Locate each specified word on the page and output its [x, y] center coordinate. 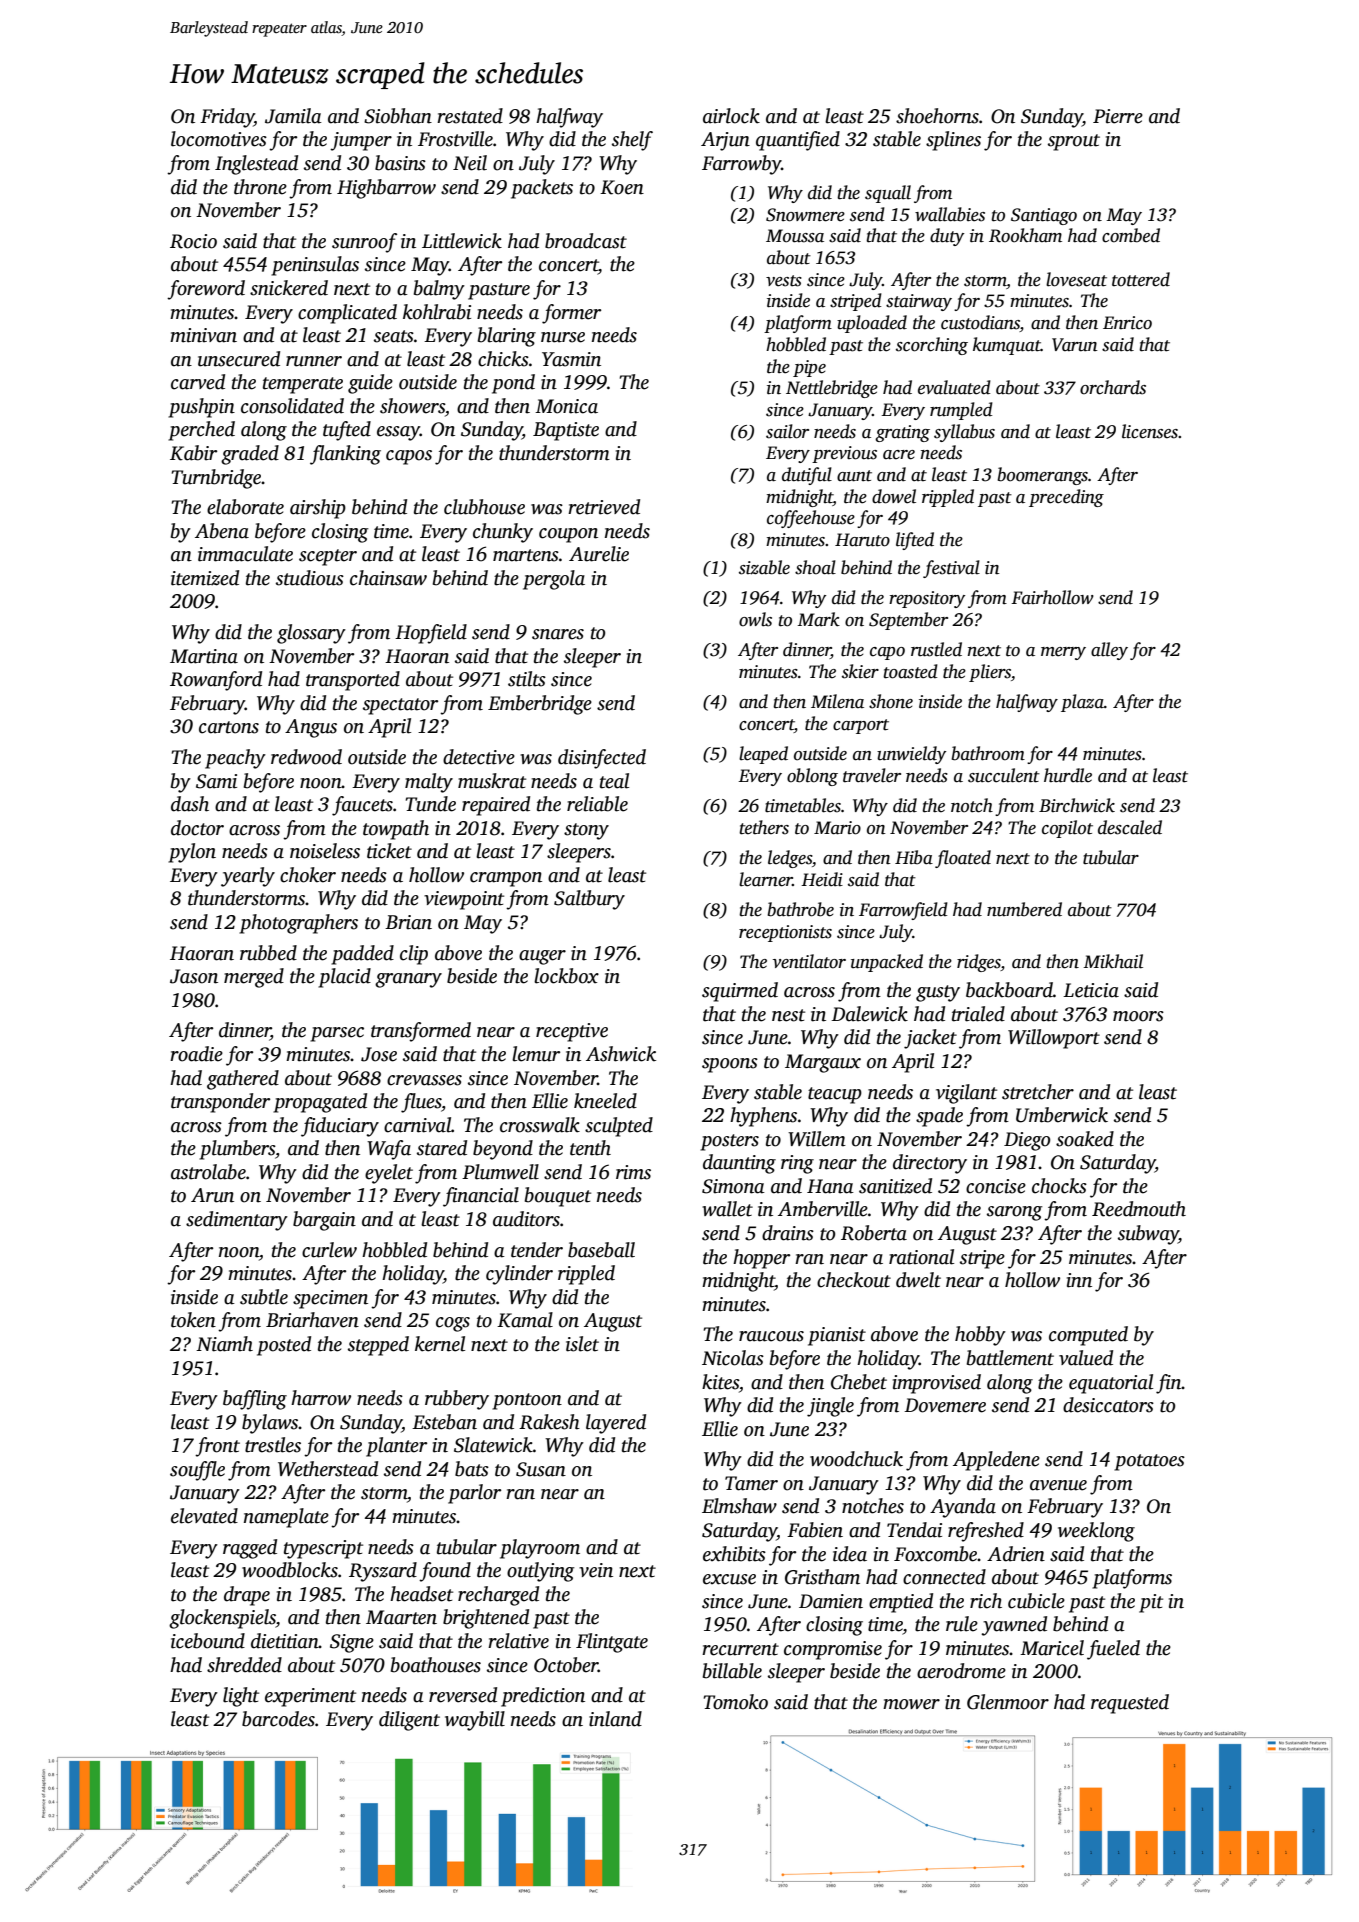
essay [398, 433]
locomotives [219, 139]
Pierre [1118, 116]
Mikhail [1113, 961]
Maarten [401, 1617]
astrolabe [208, 1172]
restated [470, 116]
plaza [1082, 703]
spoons [730, 1065]
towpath [396, 830]
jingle [830, 1407]
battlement [1010, 1358]
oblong [812, 777]
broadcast [586, 241]
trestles [273, 1445]
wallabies [950, 214]
